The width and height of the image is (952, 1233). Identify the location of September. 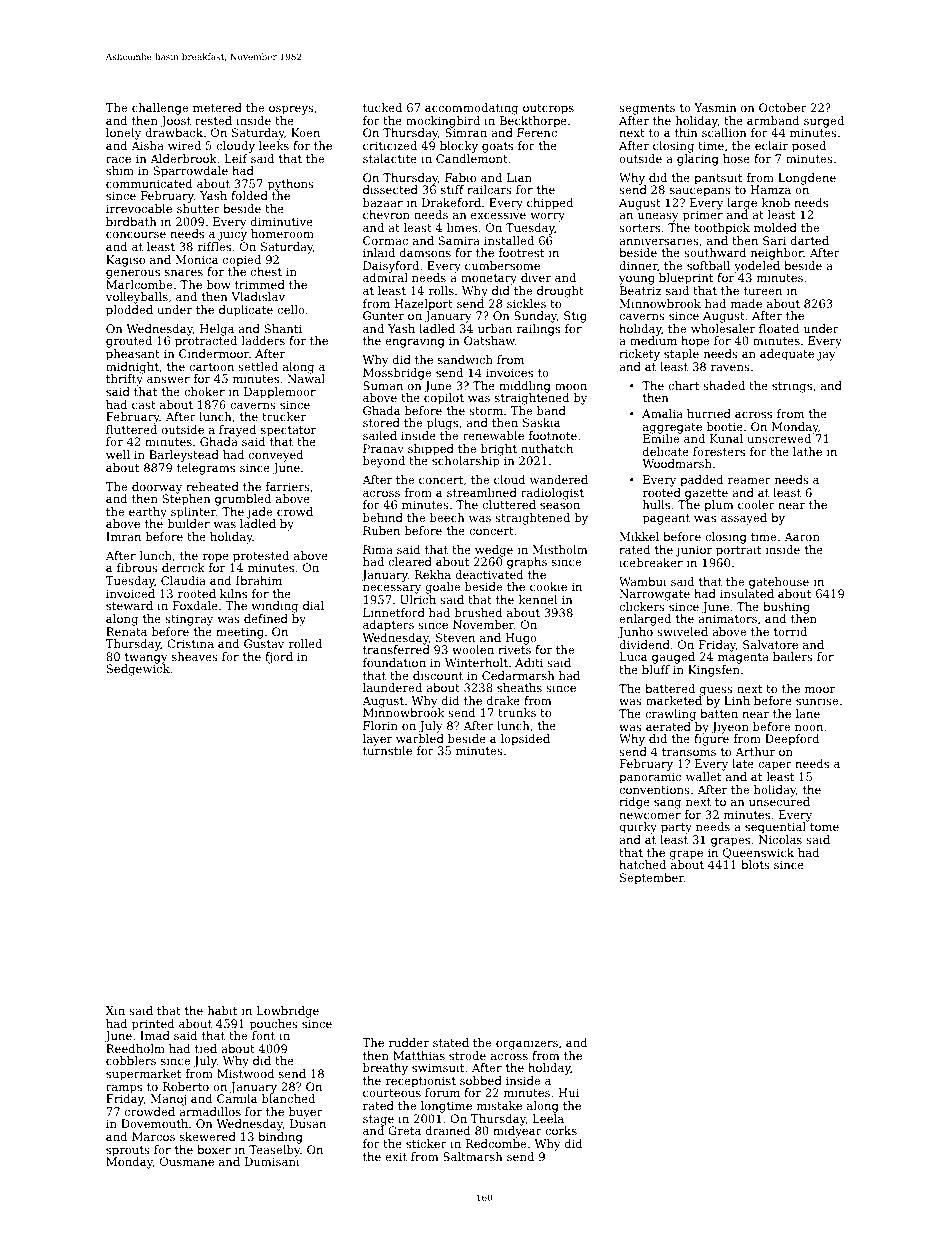
(652, 879).
